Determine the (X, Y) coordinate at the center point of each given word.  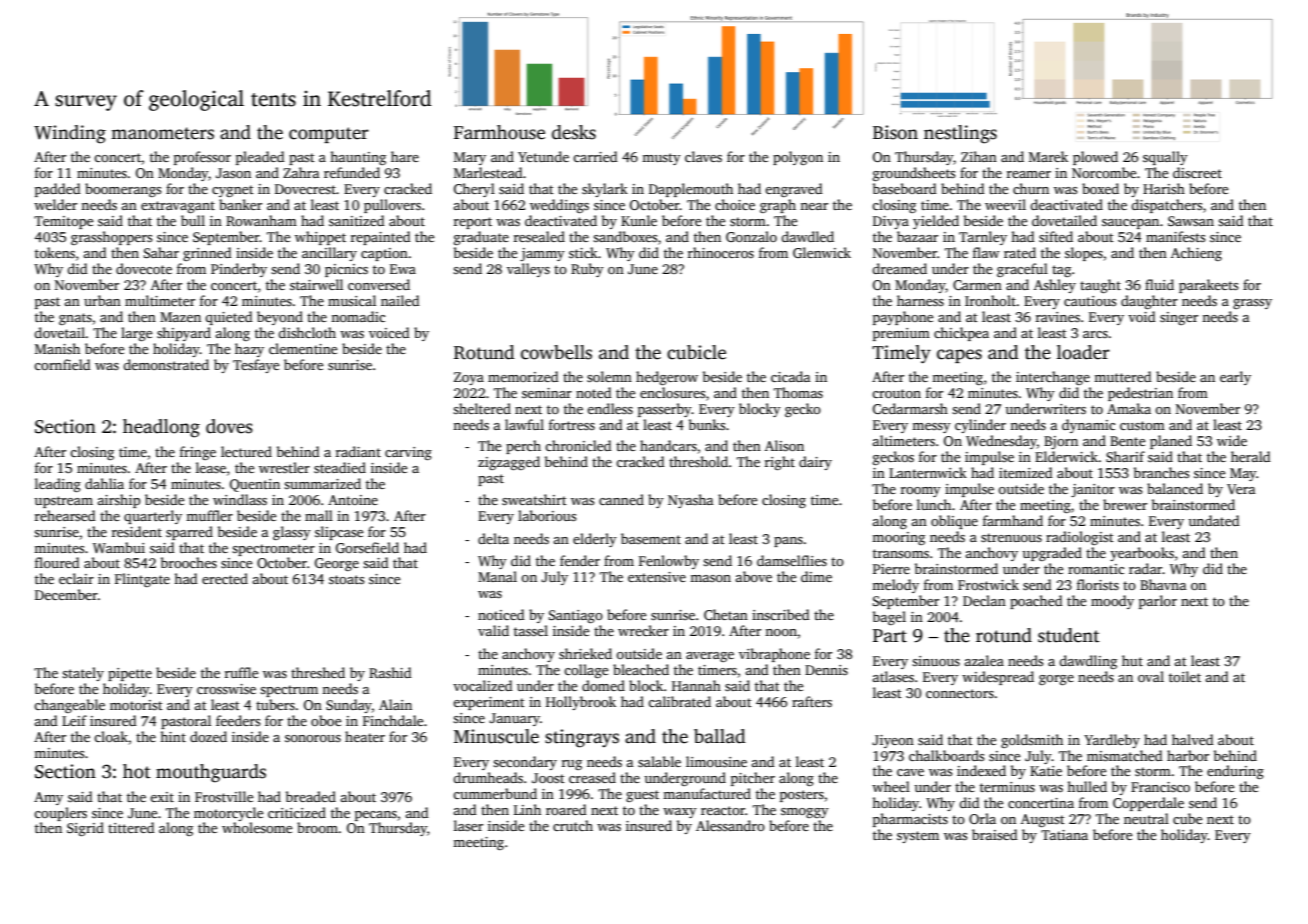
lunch (934, 504)
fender (580, 560)
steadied (340, 467)
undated (1214, 520)
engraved (794, 190)
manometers (162, 133)
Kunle (639, 220)
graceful (1022, 270)
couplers (60, 814)
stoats (346, 579)
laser (468, 825)
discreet (1197, 172)
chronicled (578, 445)
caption (384, 254)
